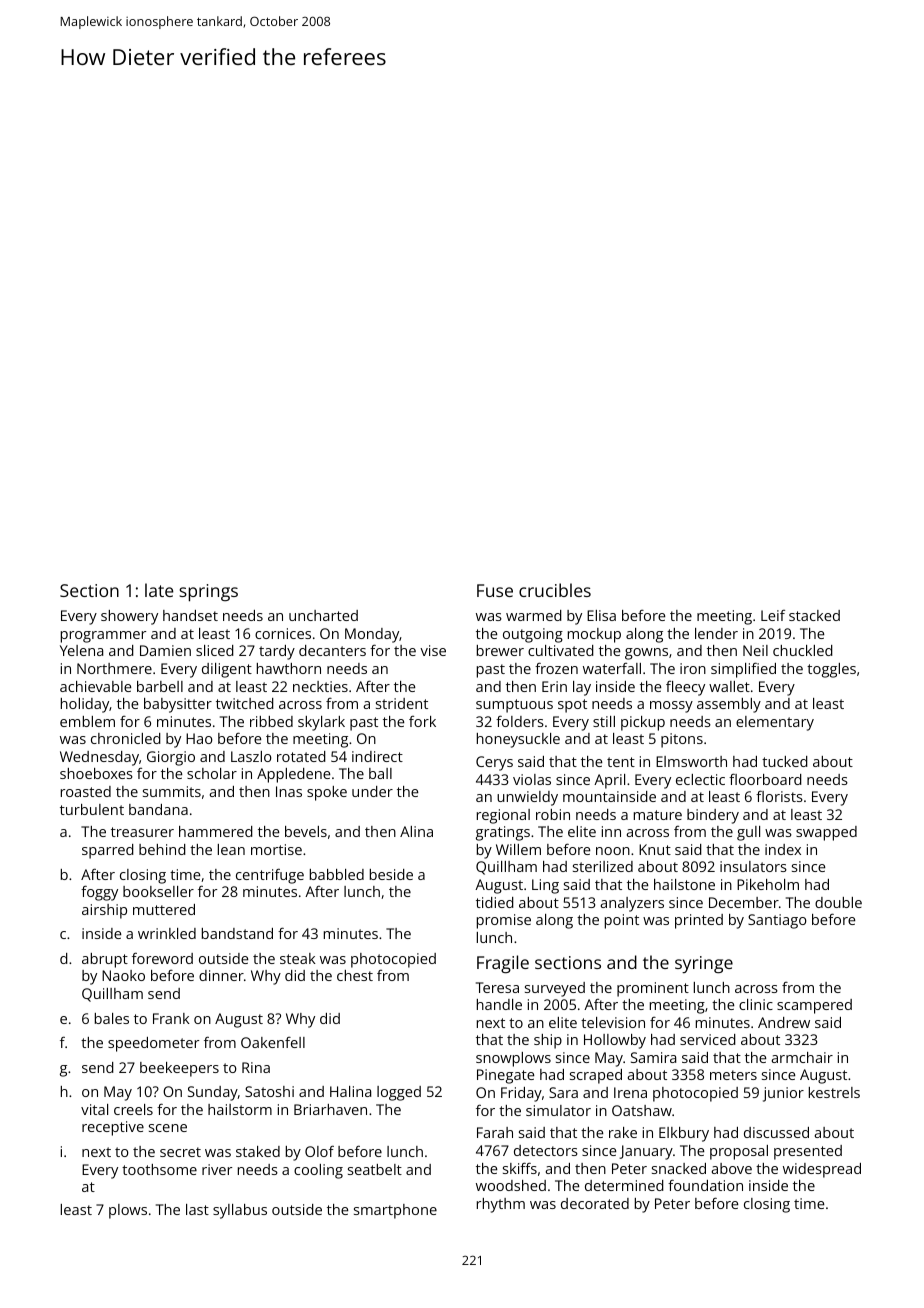  What do you see at coordinates (168, 1128) in the screenshot?
I see `scene` at bounding box center [168, 1128].
